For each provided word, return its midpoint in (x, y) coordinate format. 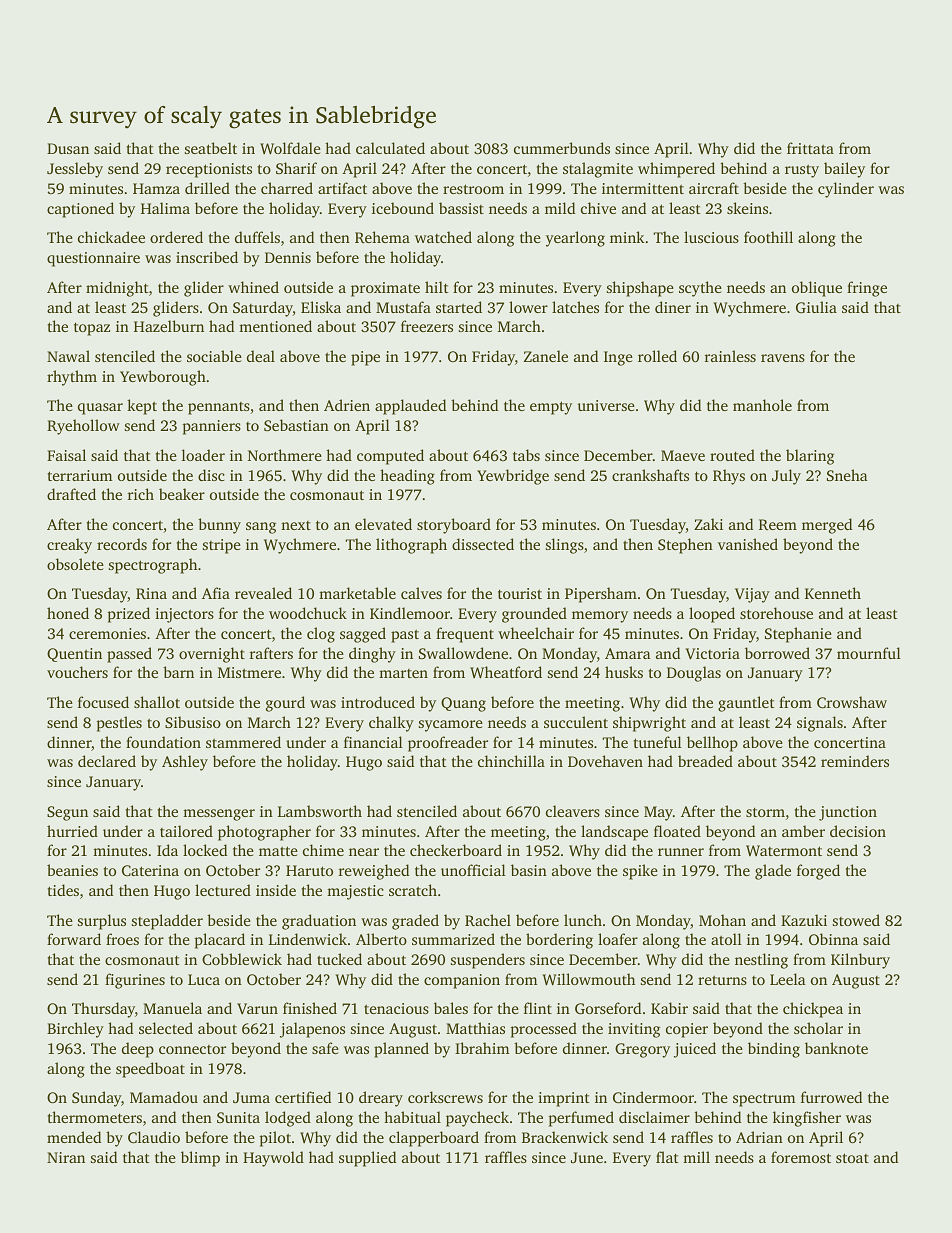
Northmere (285, 455)
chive (598, 208)
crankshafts (650, 475)
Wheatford (506, 672)
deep (138, 1050)
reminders (855, 761)
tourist (520, 593)
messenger (219, 815)
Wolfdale (290, 148)
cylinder (846, 190)
